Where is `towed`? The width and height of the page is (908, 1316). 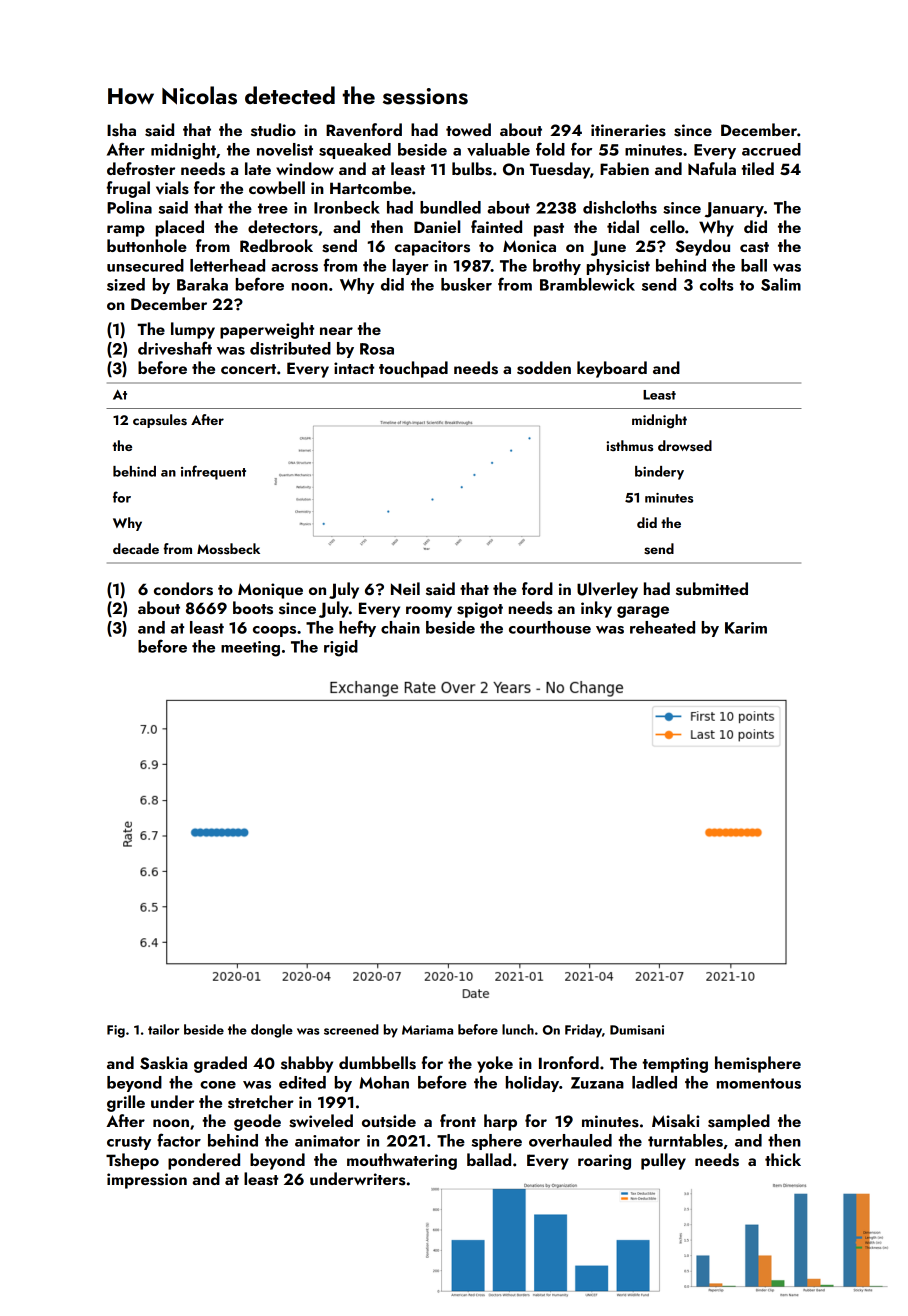
towed is located at coordinates (468, 129).
